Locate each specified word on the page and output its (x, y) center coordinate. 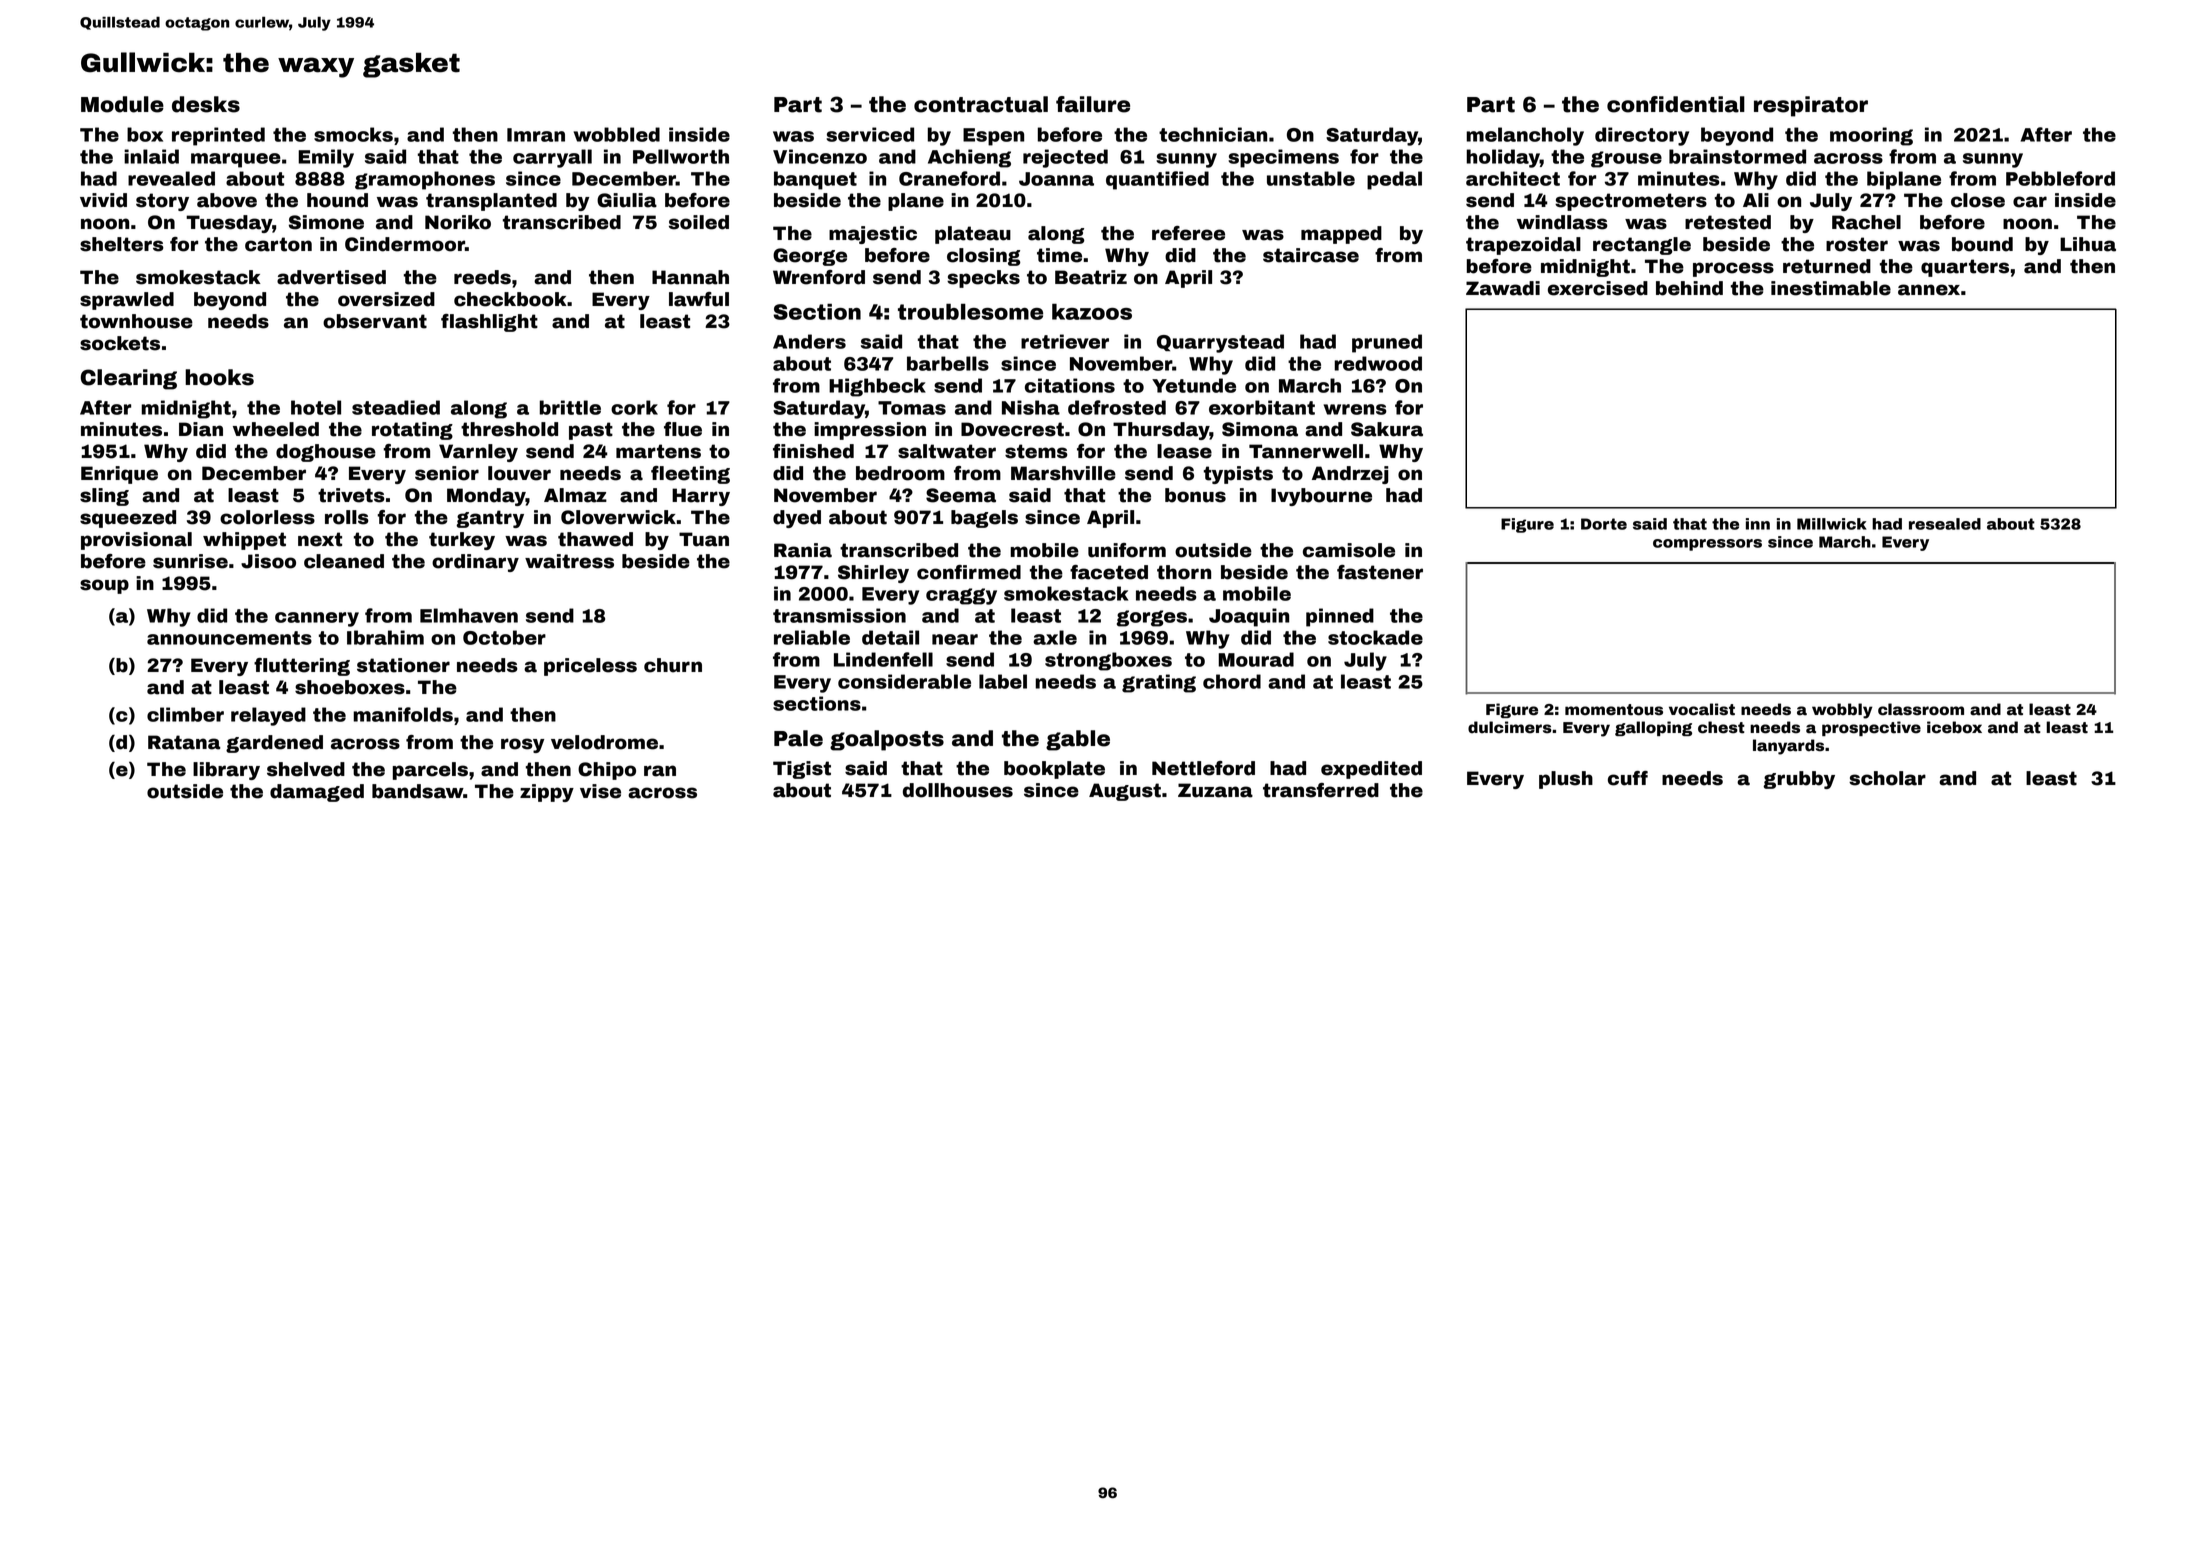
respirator (1811, 106)
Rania (803, 550)
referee (1188, 233)
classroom (1921, 709)
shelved (306, 769)
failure (1093, 104)
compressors (1707, 545)
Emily (326, 158)
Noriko (458, 222)
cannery (317, 619)
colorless (267, 517)
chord (1232, 681)
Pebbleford (2060, 178)
